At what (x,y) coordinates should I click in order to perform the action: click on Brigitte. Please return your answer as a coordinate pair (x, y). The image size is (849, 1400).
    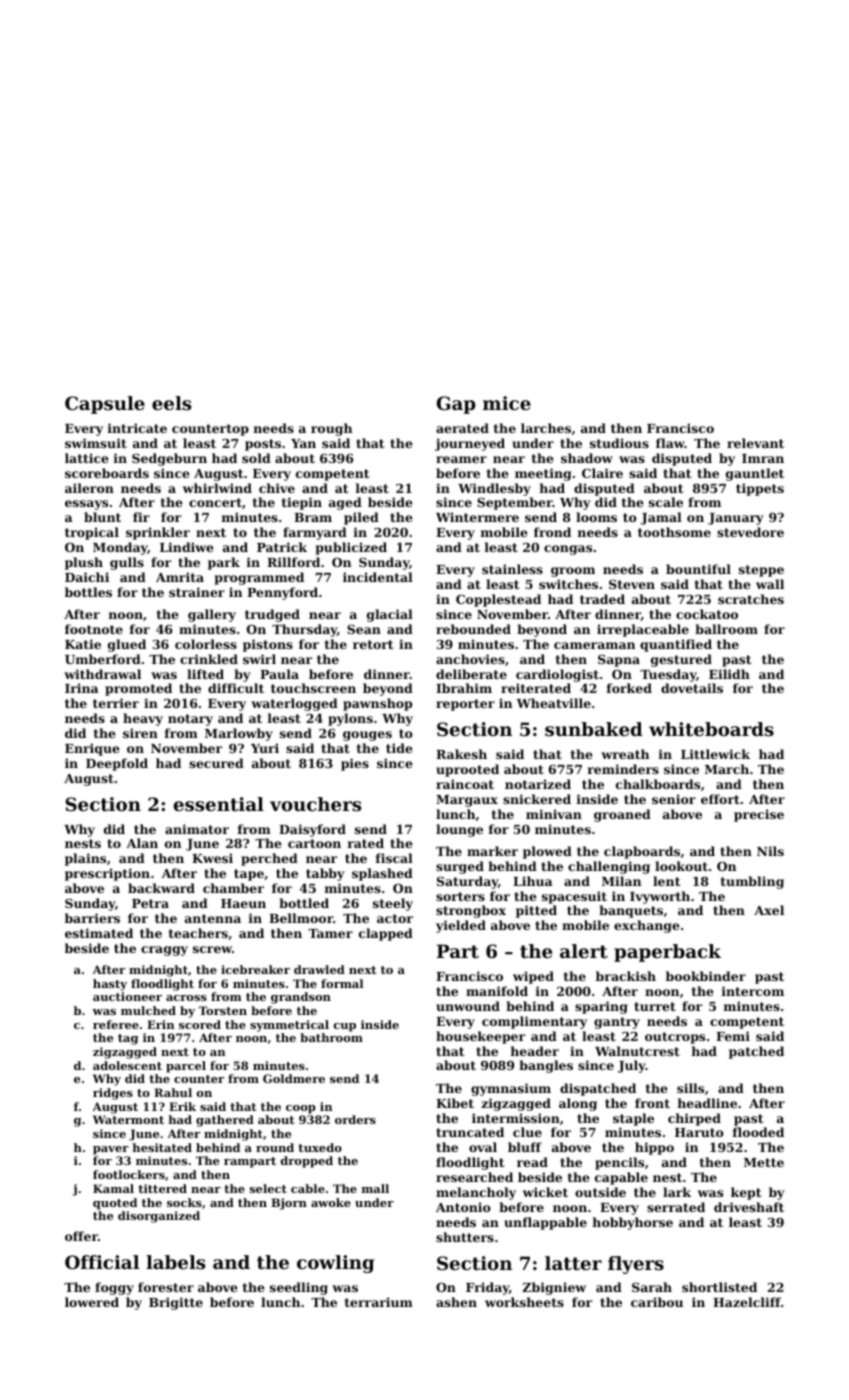
    Looking at the image, I should click on (176, 1303).
